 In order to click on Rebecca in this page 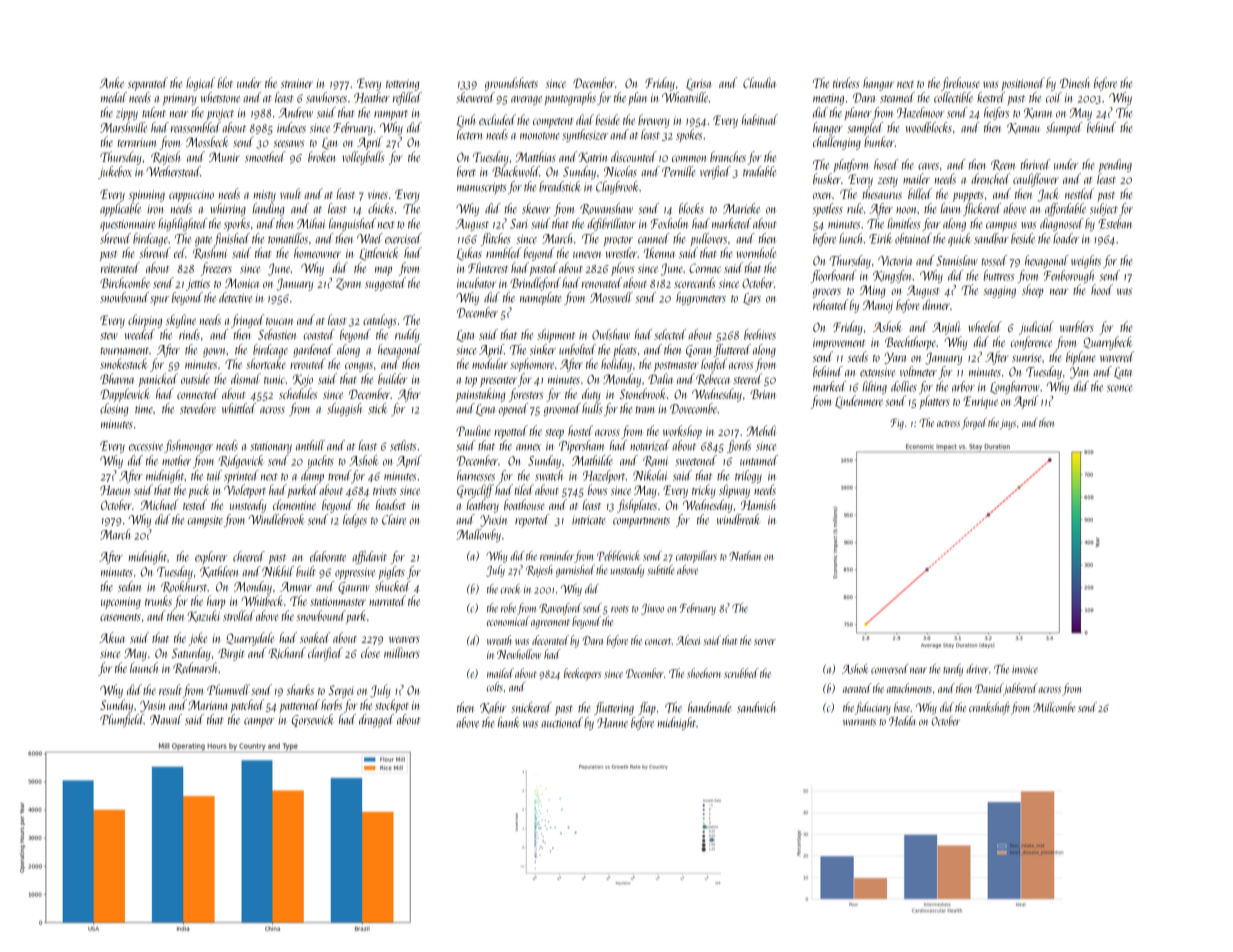, I will do `click(713, 379)`.
